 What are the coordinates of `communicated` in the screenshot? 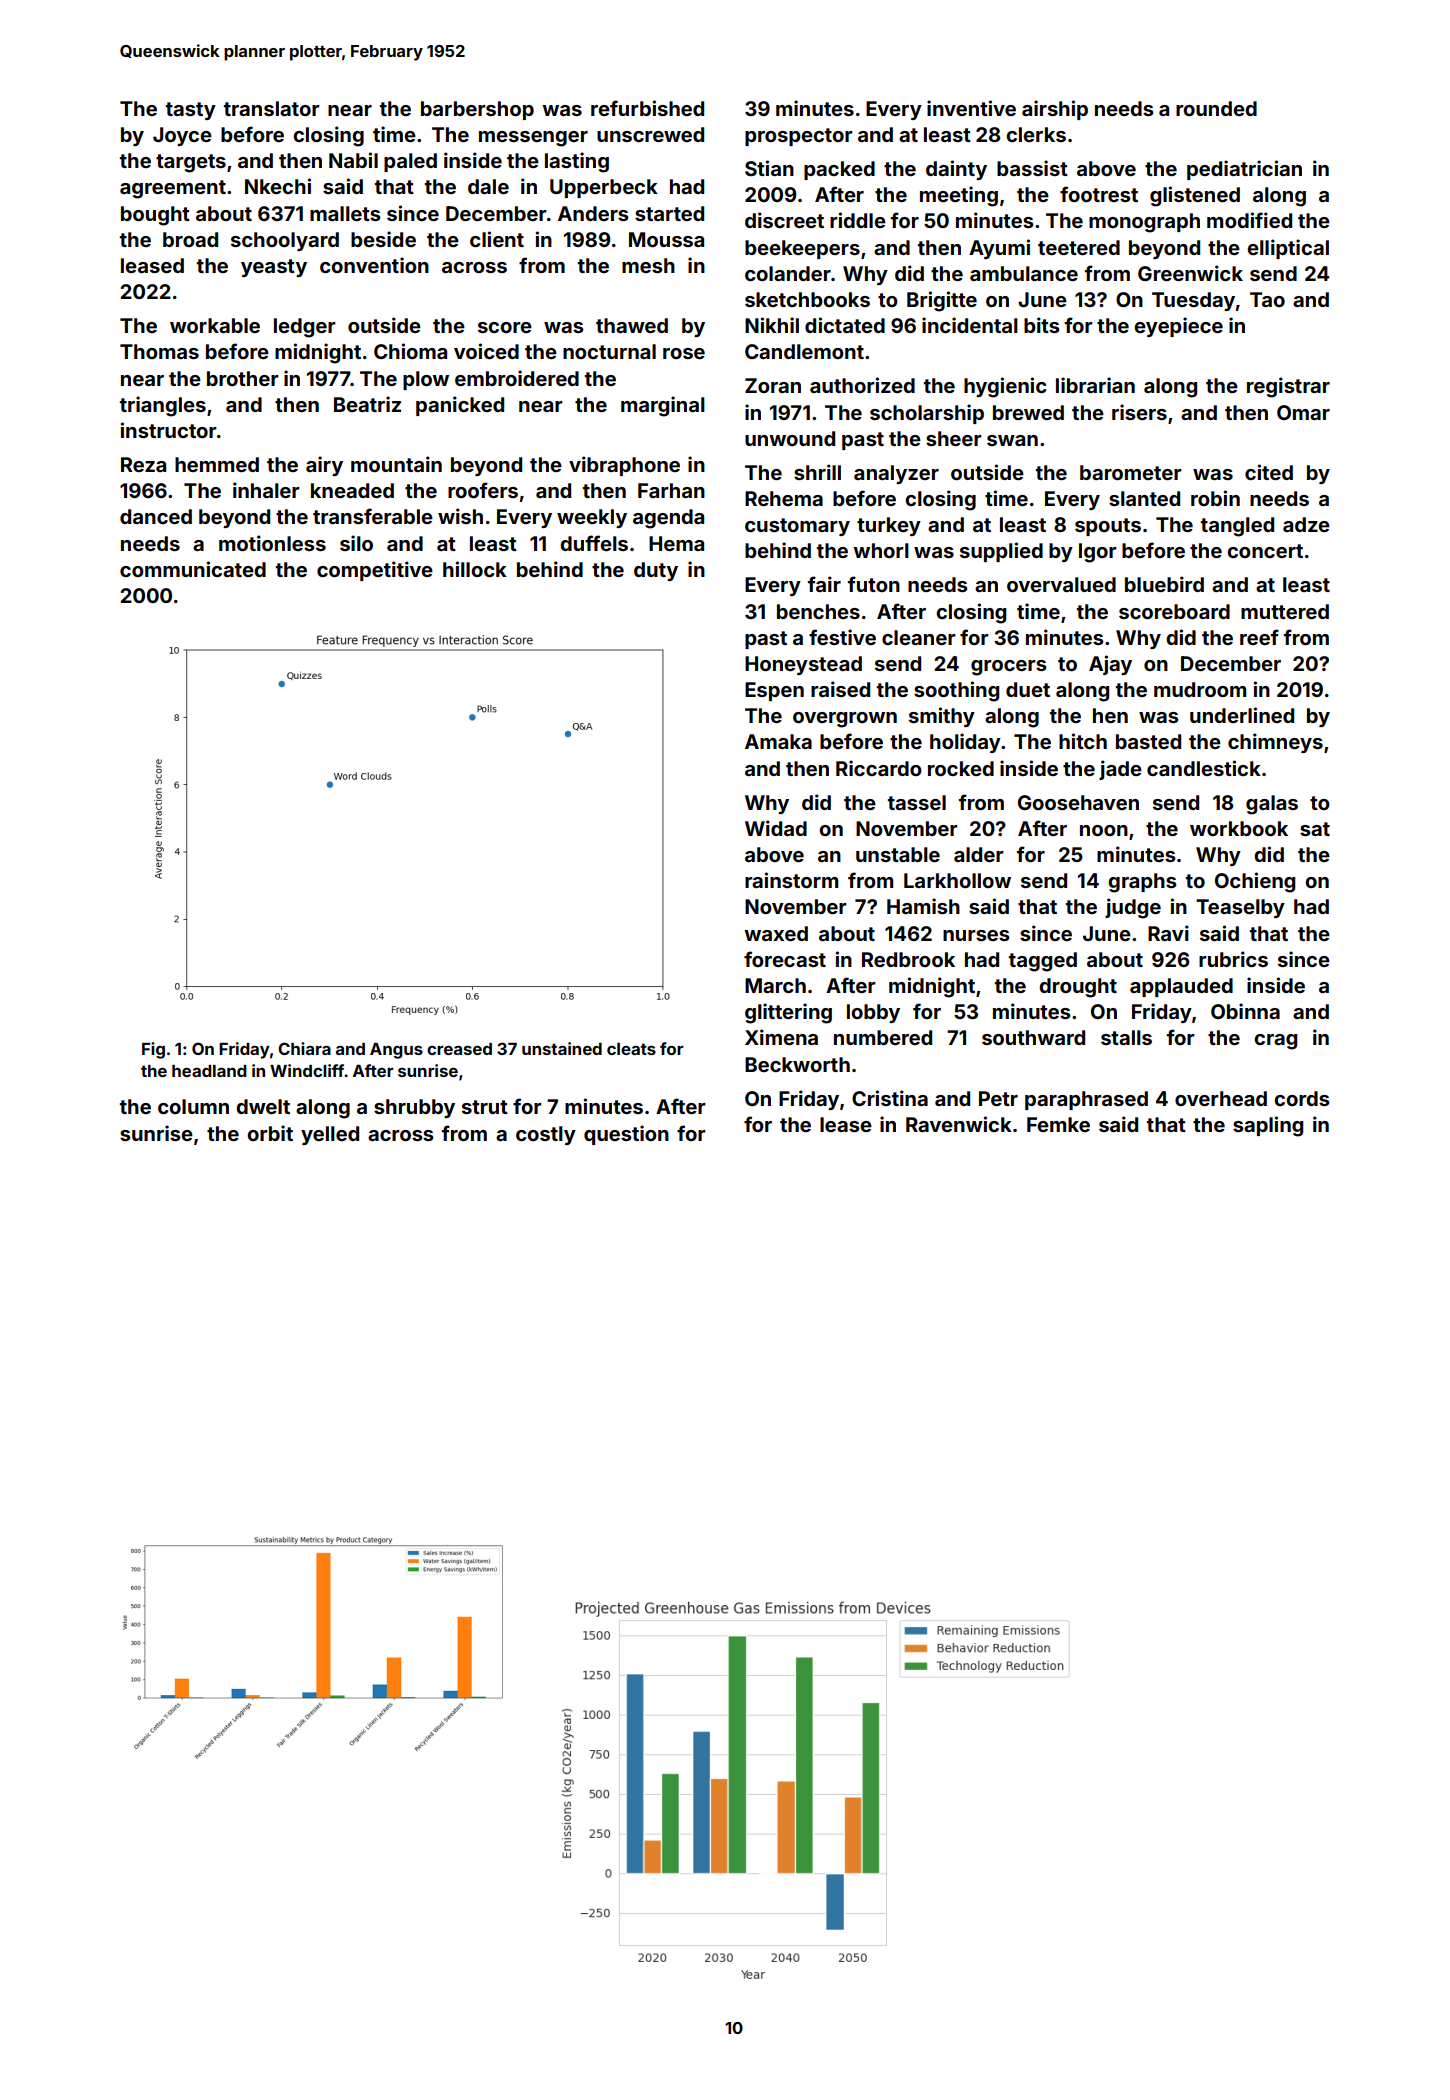 It's located at (193, 569).
